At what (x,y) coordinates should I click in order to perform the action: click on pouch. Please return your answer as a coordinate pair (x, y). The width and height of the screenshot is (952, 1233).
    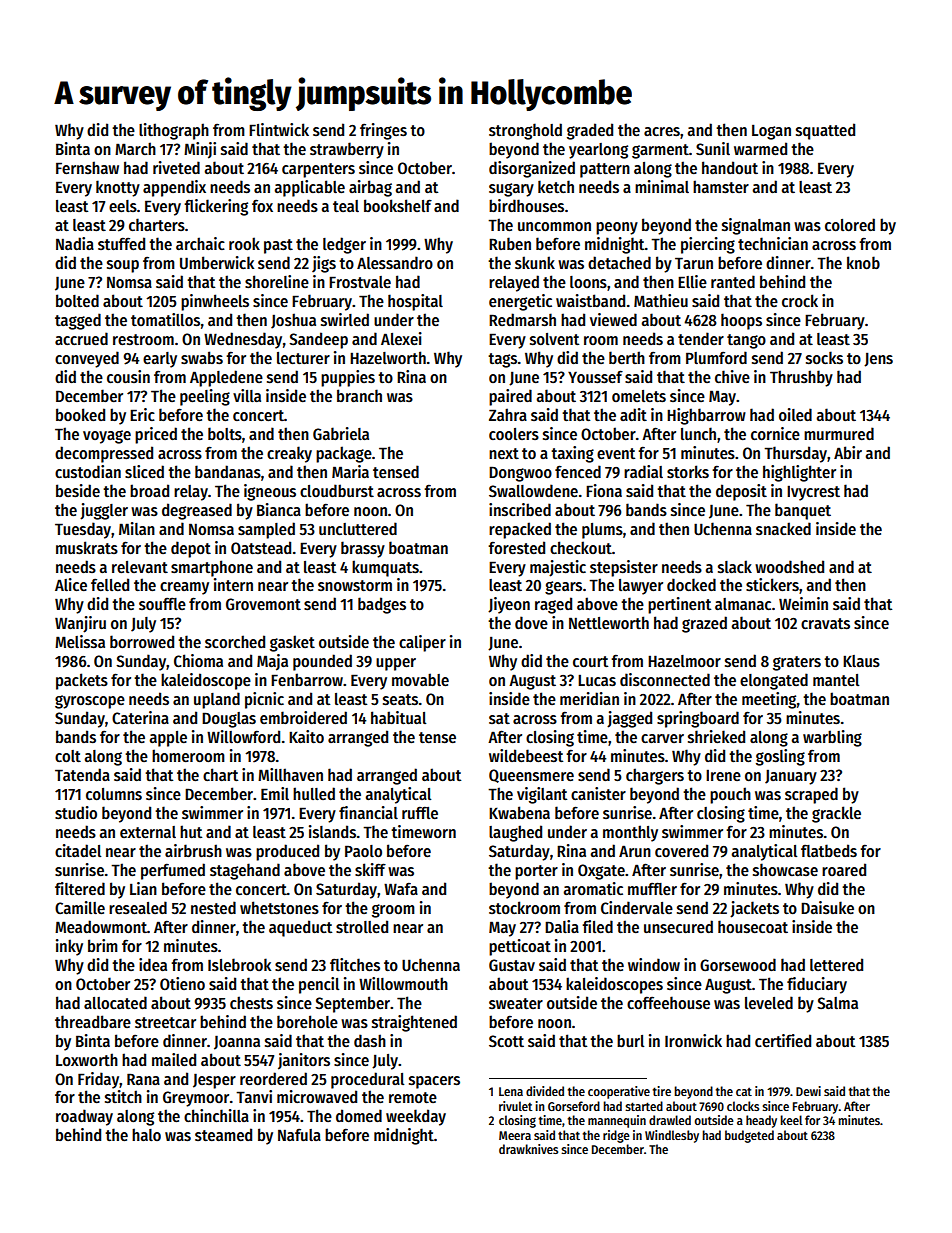
    Looking at the image, I should click on (730, 795).
